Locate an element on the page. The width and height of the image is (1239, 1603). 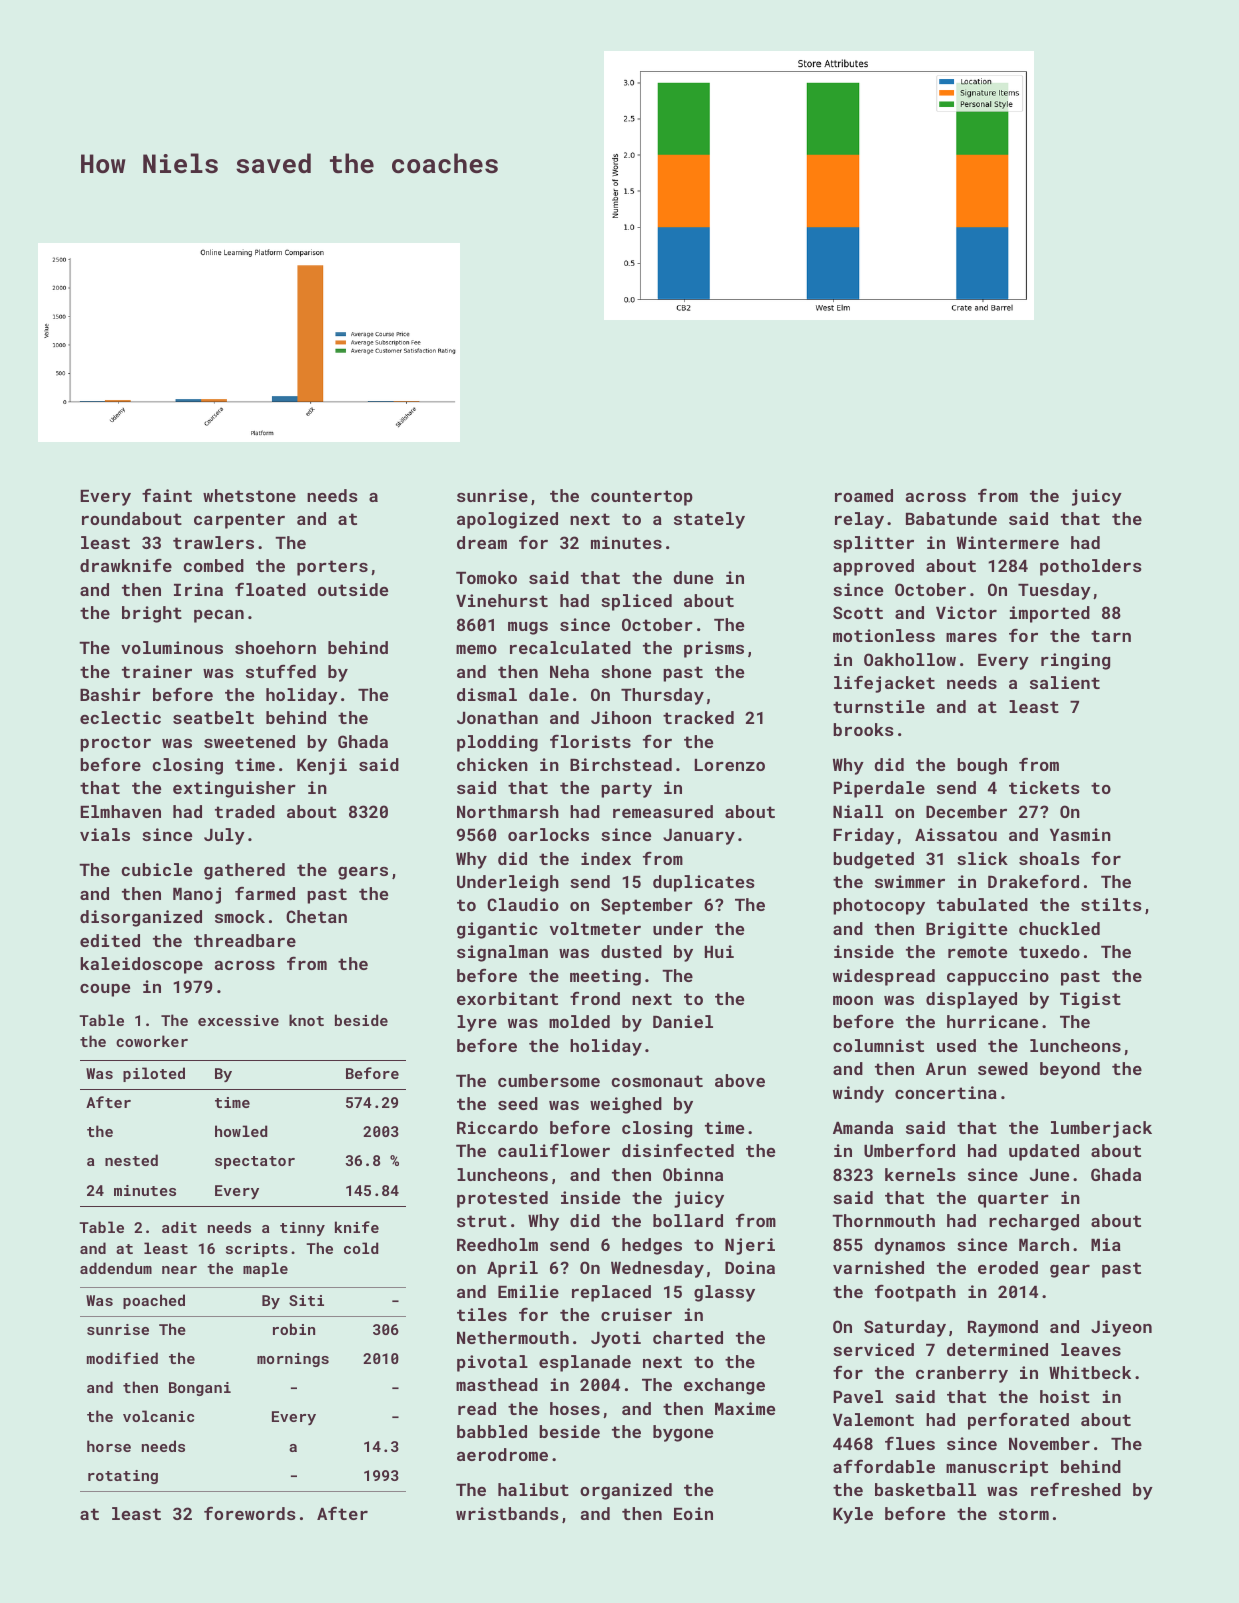
bough is located at coordinates (982, 766).
